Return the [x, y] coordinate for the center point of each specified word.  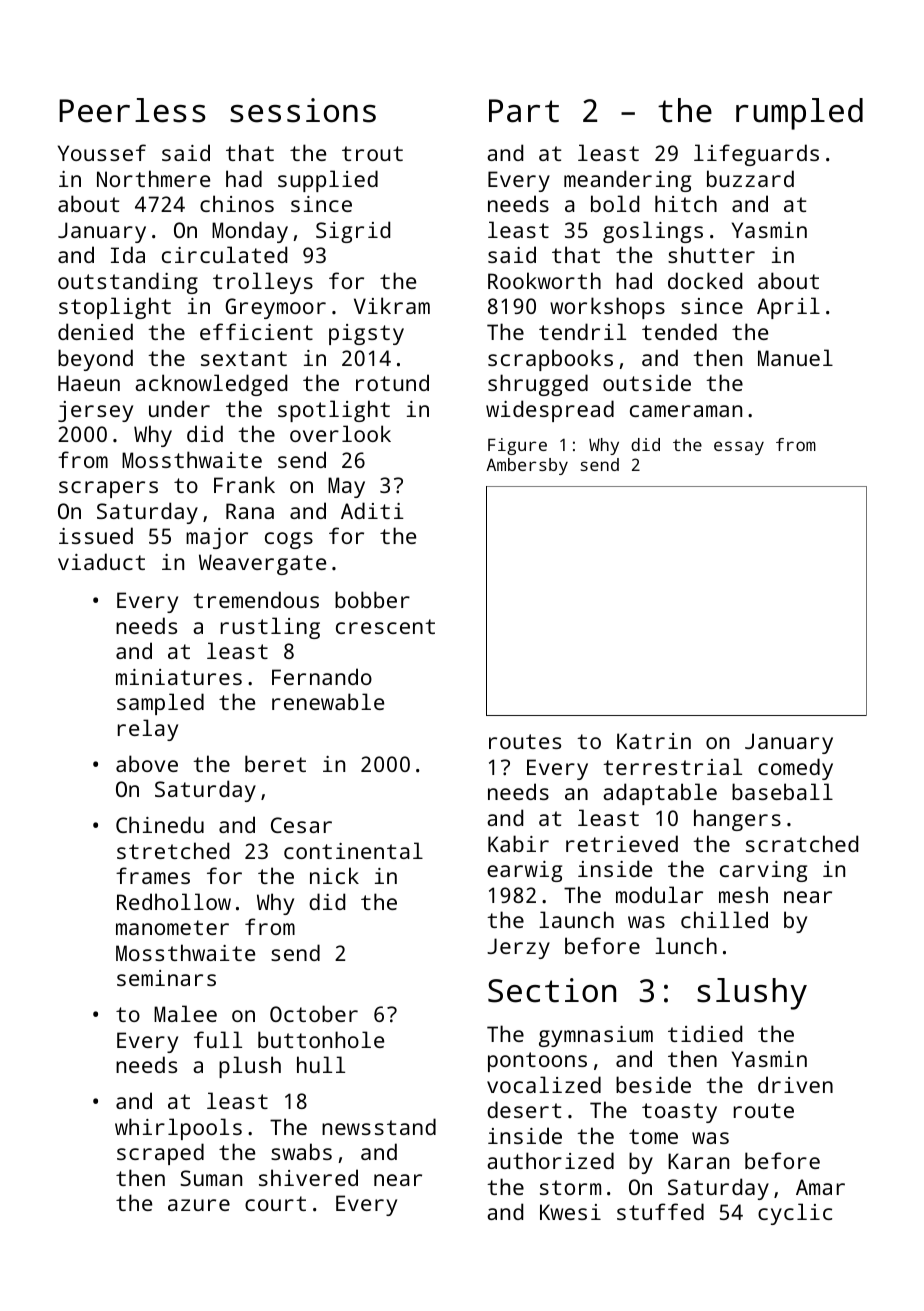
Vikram [392, 305]
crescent [385, 626]
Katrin [654, 741]
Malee [185, 1013]
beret [275, 763]
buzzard [750, 178]
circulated [224, 254]
